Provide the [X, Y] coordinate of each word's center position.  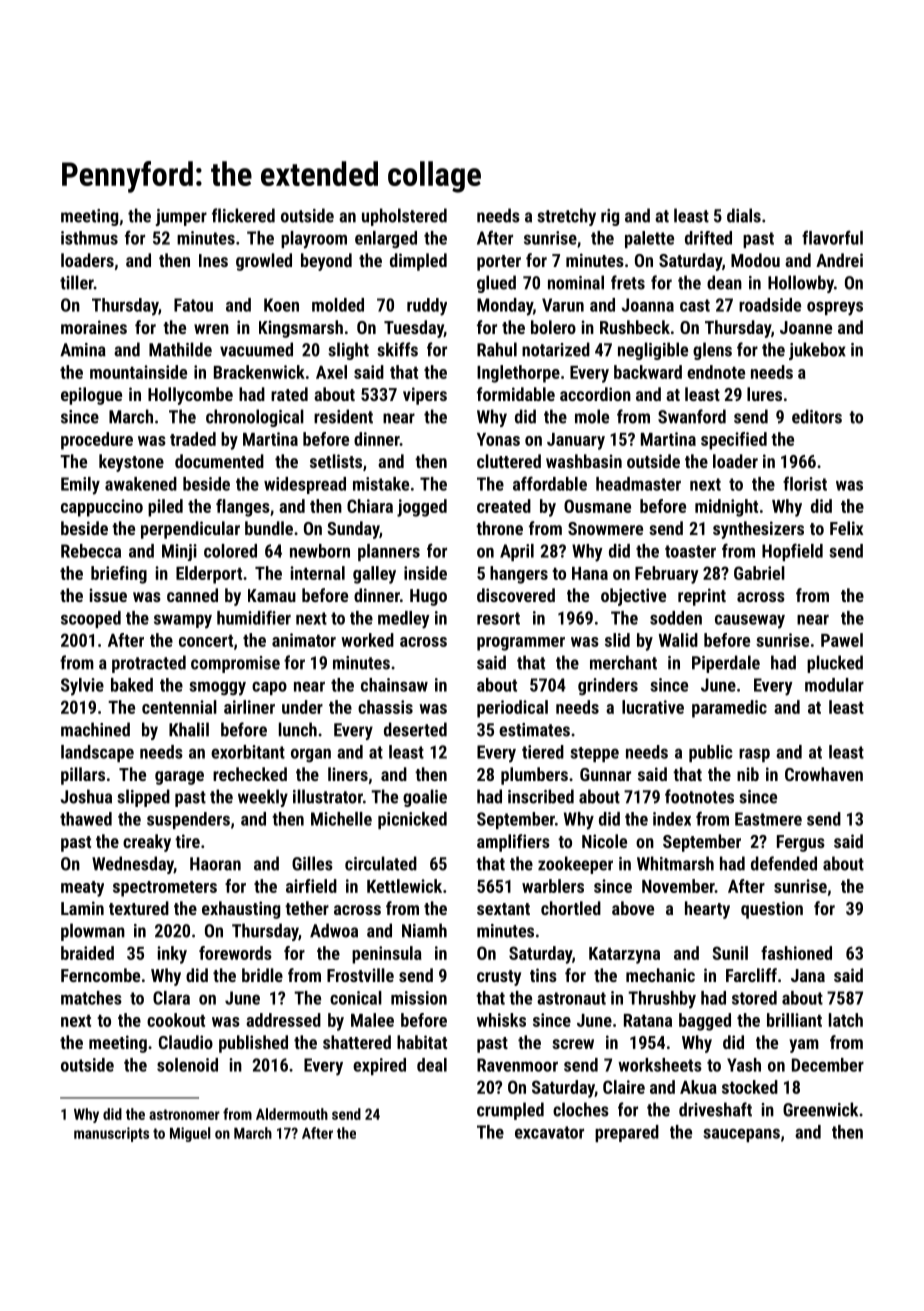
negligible [653, 351]
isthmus [89, 238]
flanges [243, 508]
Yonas [498, 439]
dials [744, 215]
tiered [543, 752]
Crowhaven [824, 774]
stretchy [566, 217]
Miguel [190, 1134]
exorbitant [248, 752]
